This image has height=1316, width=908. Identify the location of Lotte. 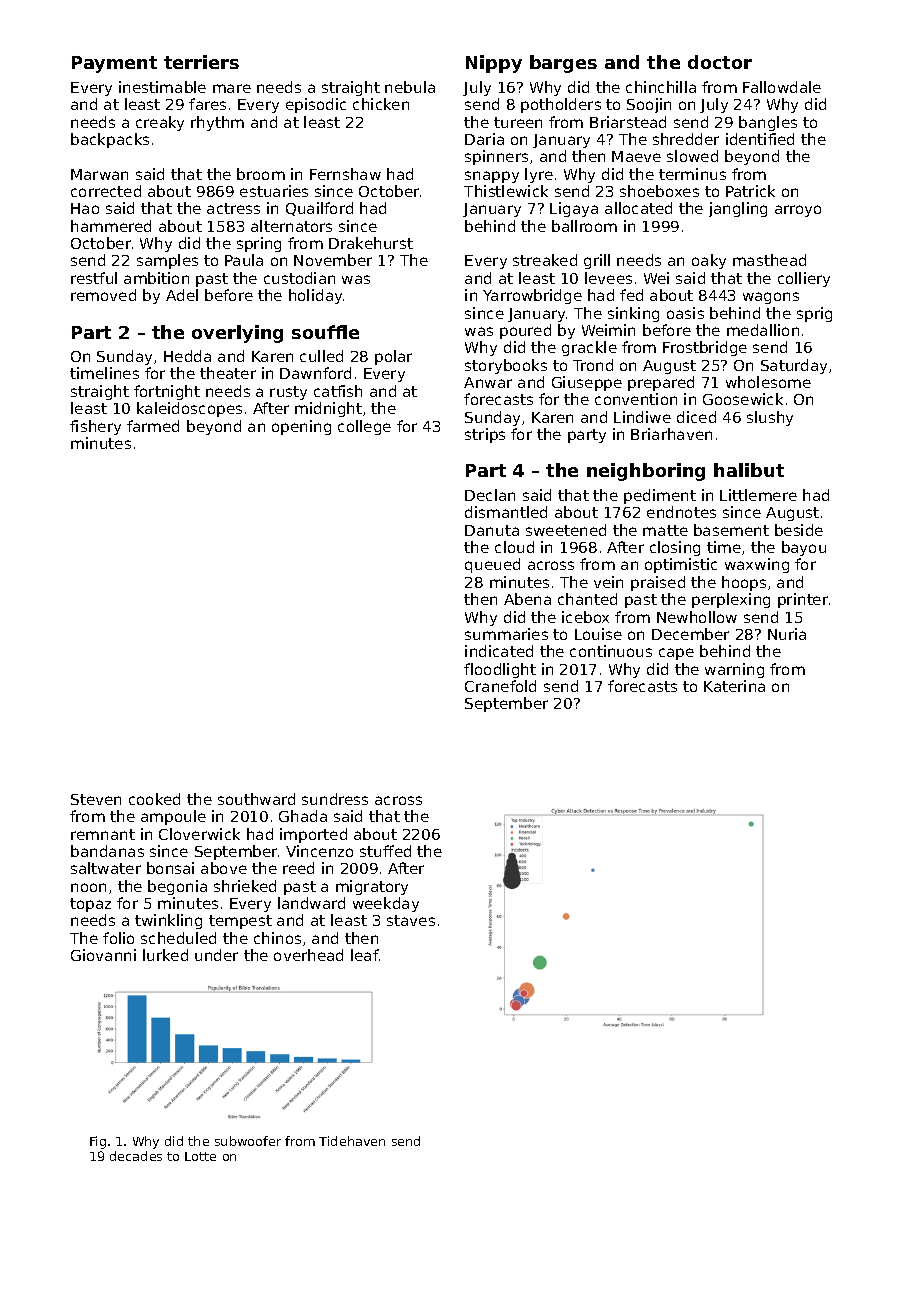
(200, 1156).
